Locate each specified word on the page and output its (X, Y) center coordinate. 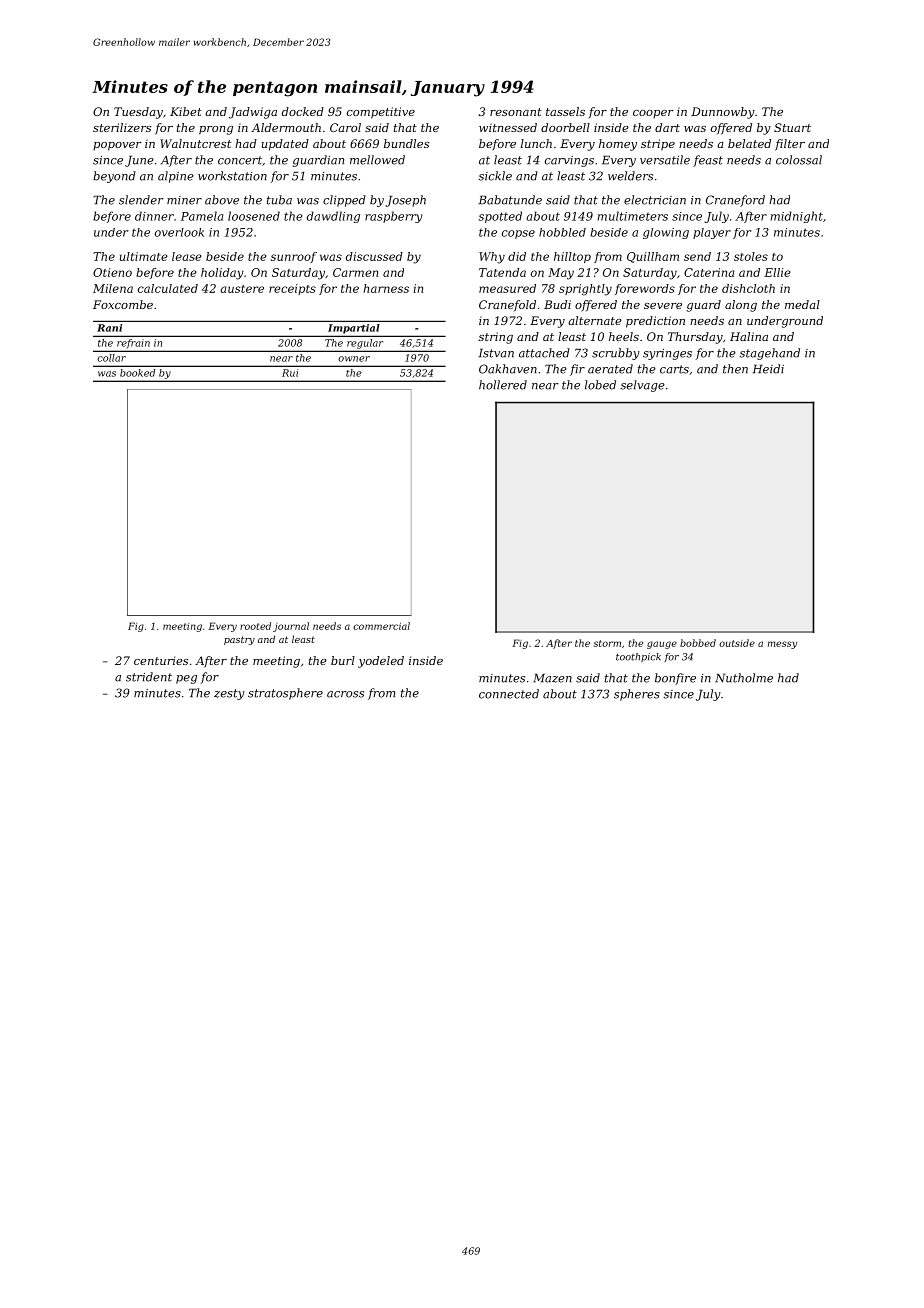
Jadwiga (253, 113)
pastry (239, 640)
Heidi (768, 369)
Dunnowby (723, 113)
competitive (381, 113)
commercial (381, 626)
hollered (503, 385)
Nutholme (744, 678)
